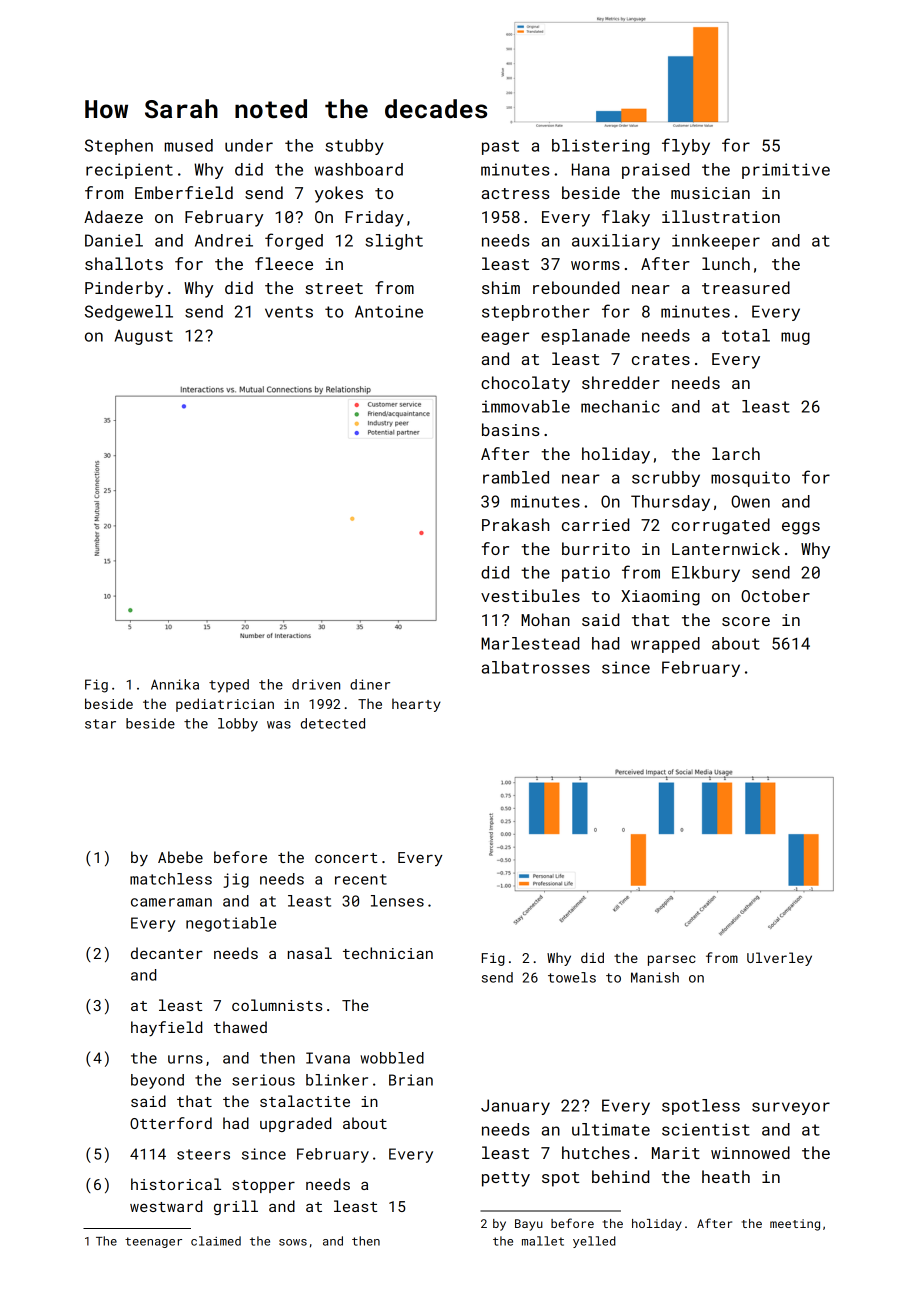 Image resolution: width=924 pixels, height=1308 pixels. What do you see at coordinates (100, 724) in the screenshot?
I see `star` at bounding box center [100, 724].
